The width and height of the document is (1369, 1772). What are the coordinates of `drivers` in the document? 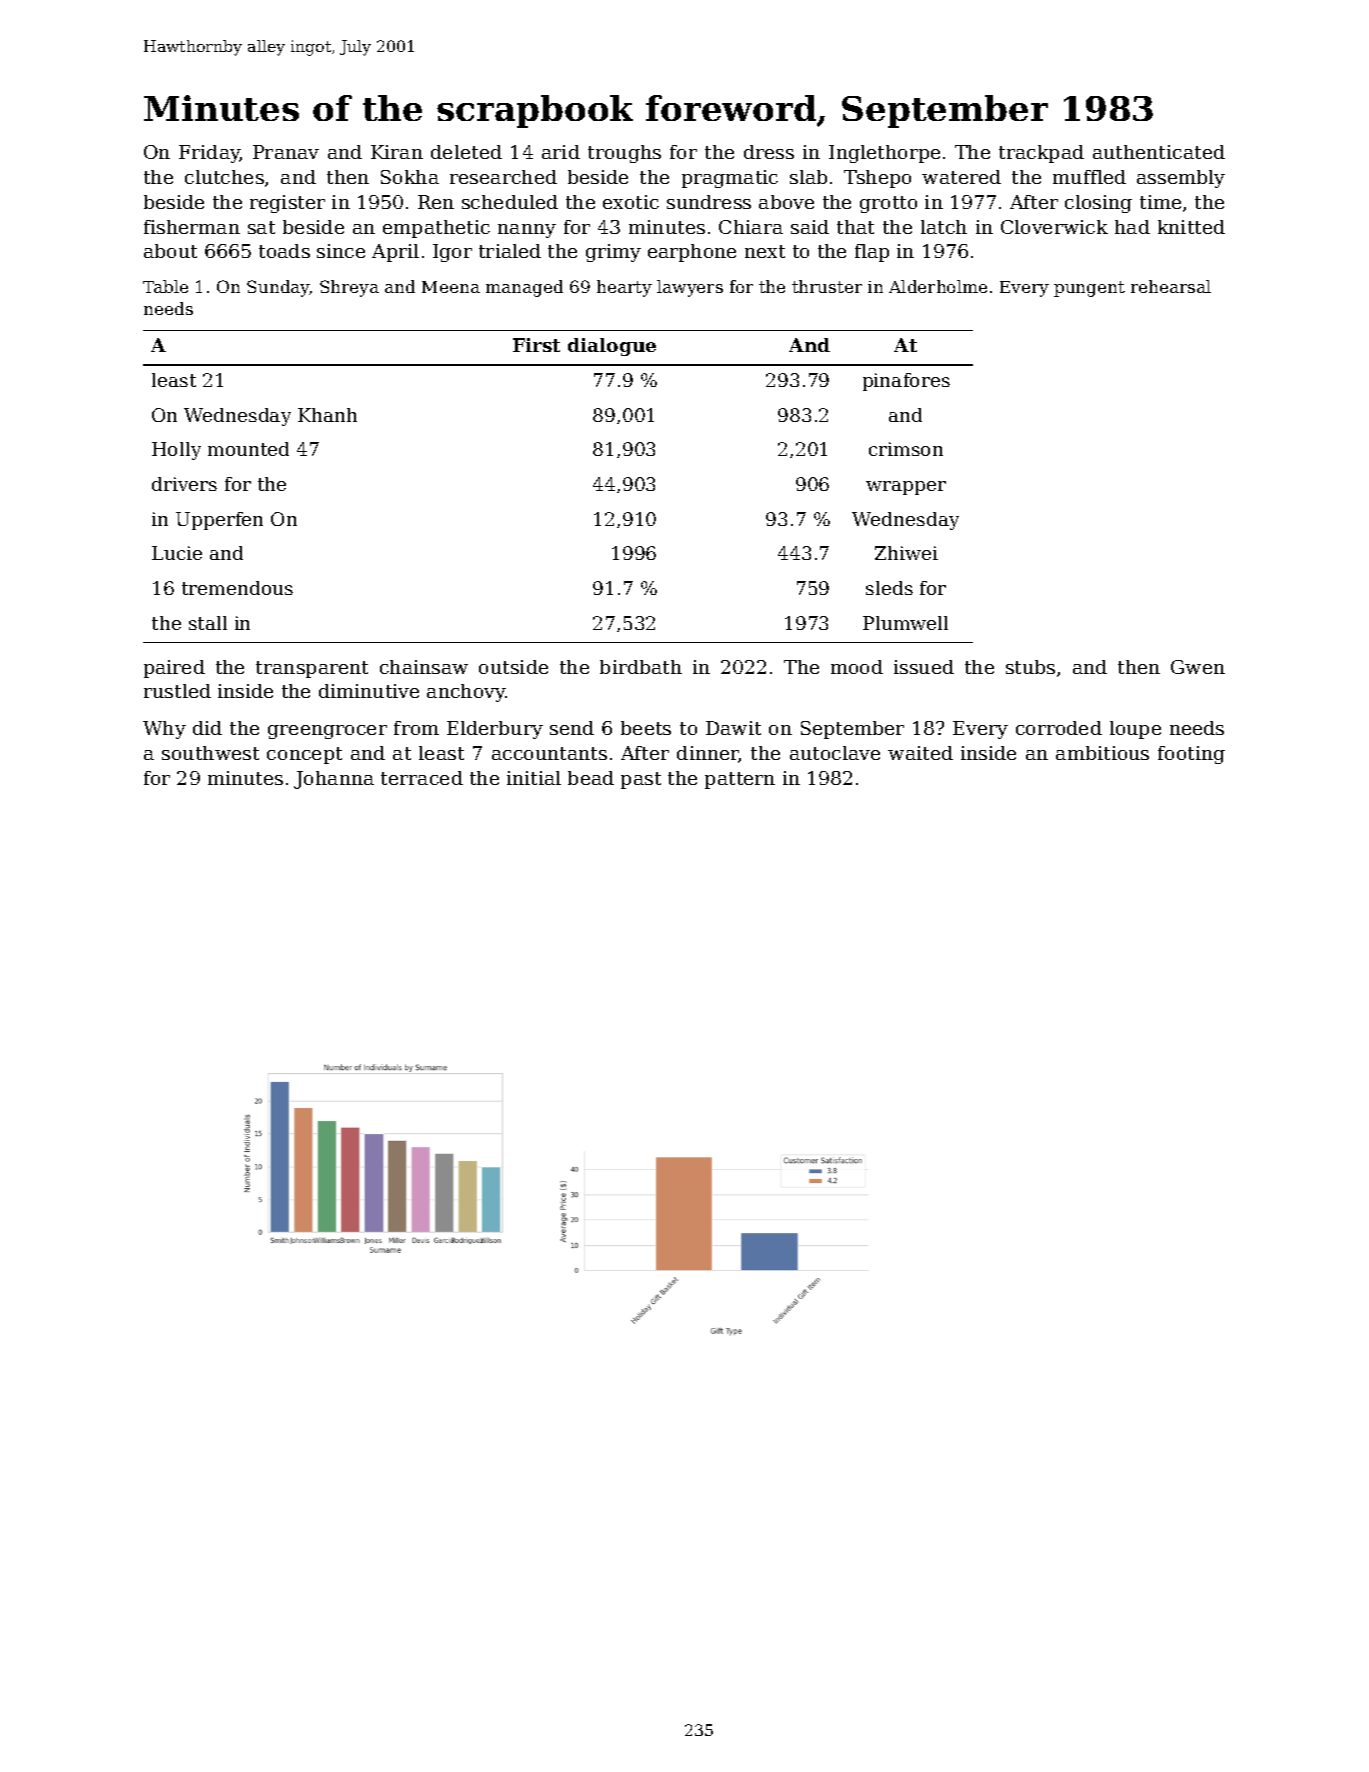 It's located at (184, 484).
